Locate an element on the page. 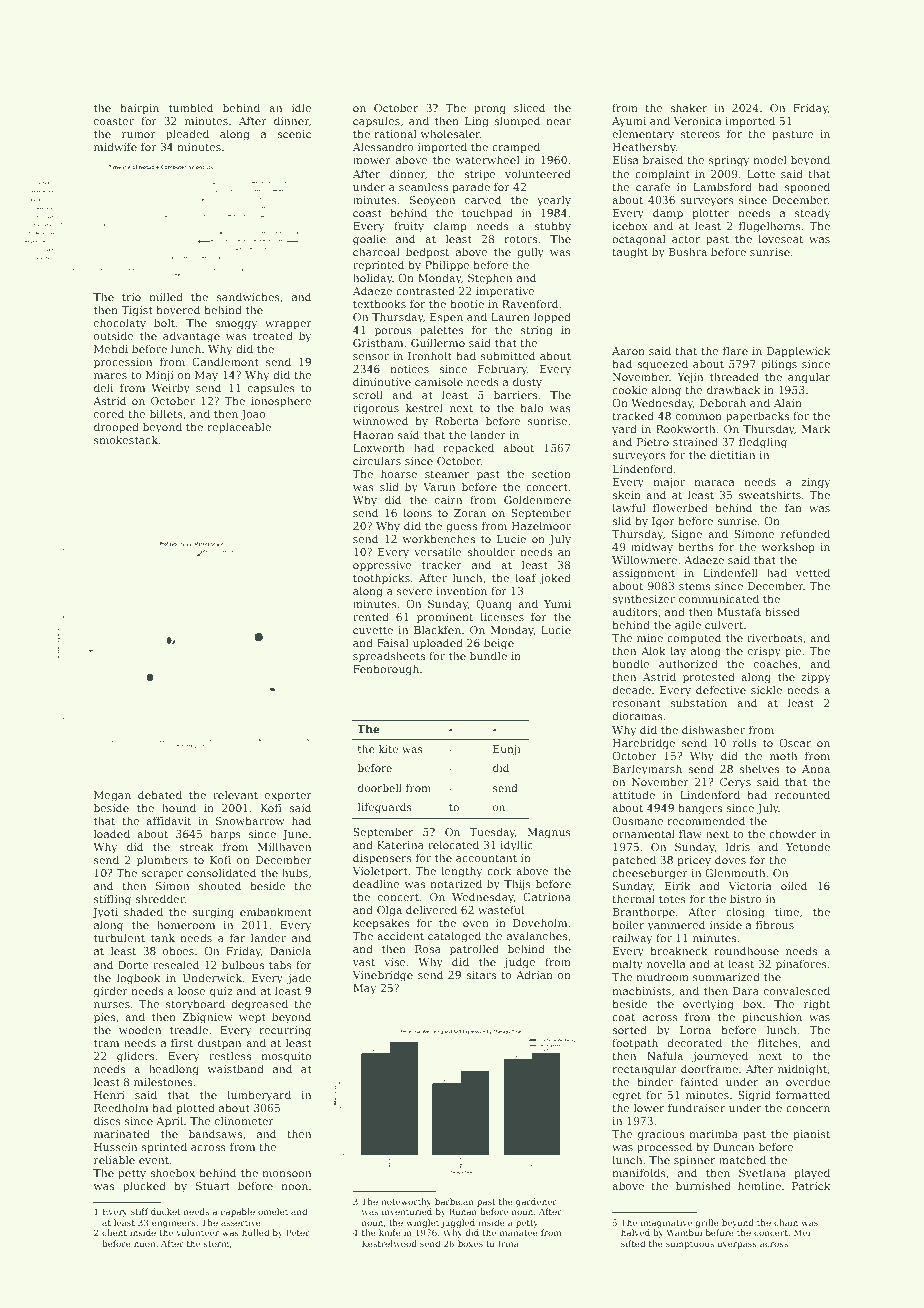 The image size is (924, 1308). severe is located at coordinates (415, 592).
